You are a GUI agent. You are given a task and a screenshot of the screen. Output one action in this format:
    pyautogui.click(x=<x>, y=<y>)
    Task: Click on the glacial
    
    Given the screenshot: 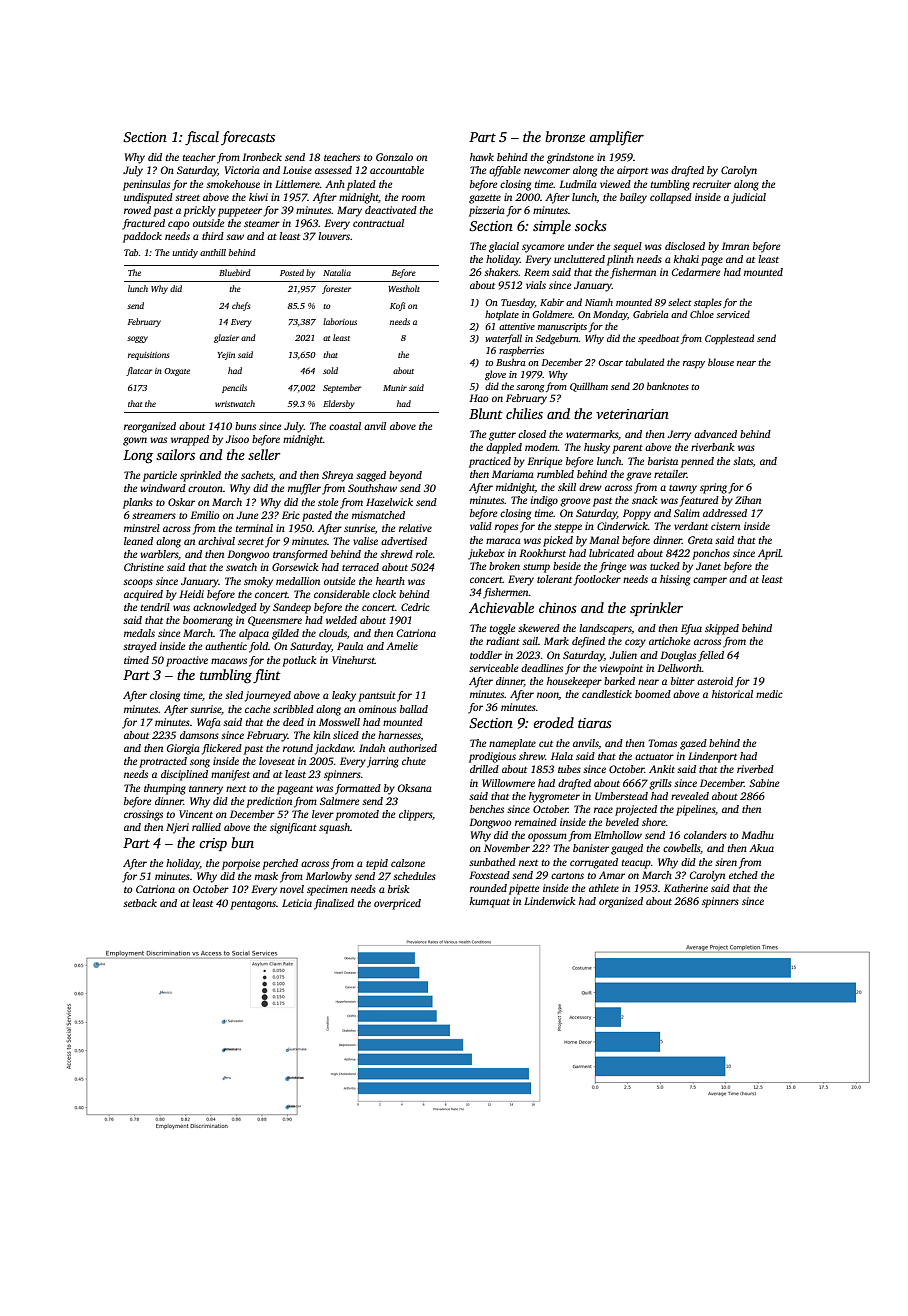 What is the action you would take?
    pyautogui.click(x=504, y=247)
